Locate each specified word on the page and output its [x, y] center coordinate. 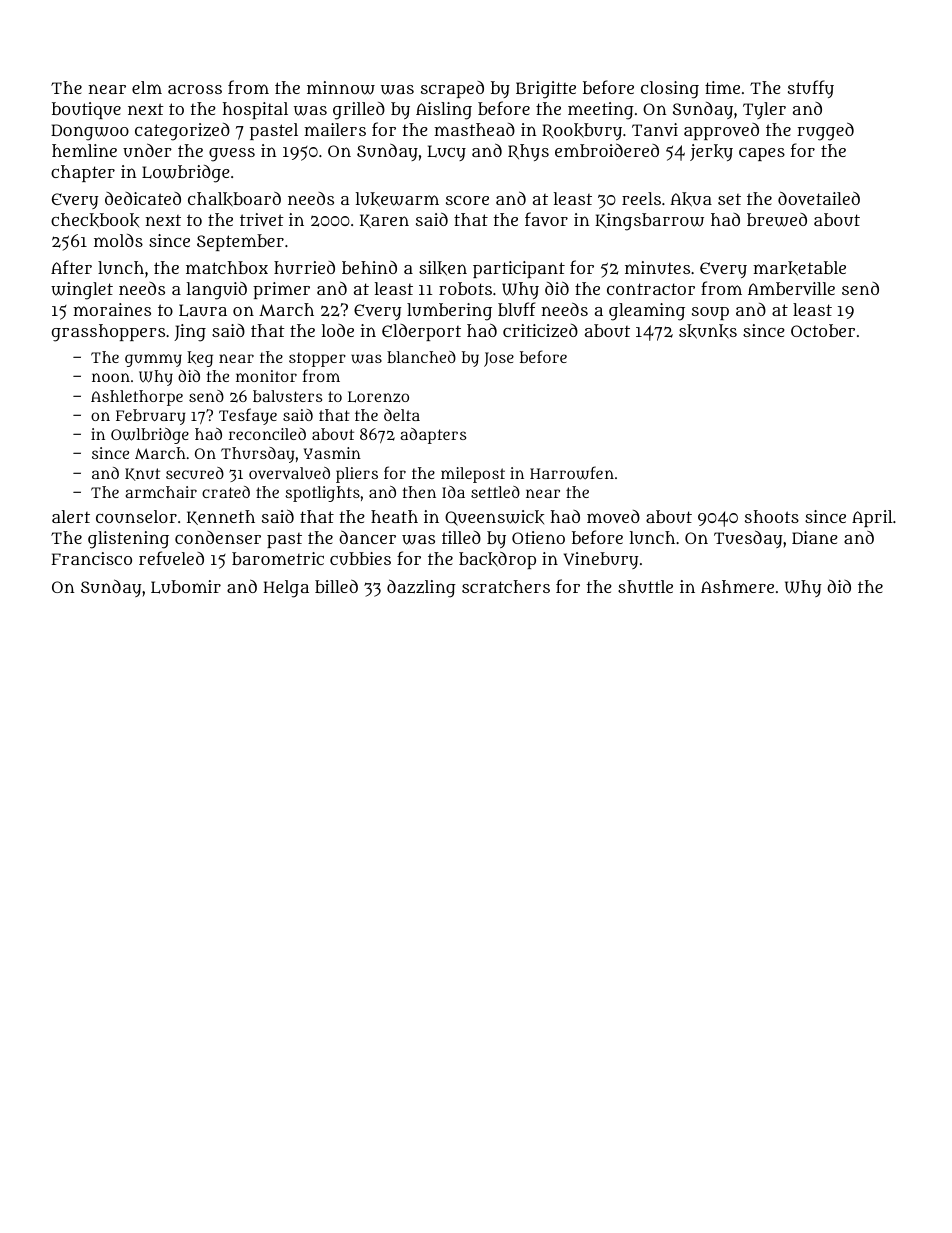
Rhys [528, 152]
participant [519, 269]
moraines [112, 309]
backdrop [497, 560]
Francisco [92, 558]
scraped [452, 89]
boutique [86, 110]
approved [721, 131]
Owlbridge [150, 436]
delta [402, 415]
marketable [799, 268]
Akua [691, 199]
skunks [708, 331]
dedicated [143, 198]
